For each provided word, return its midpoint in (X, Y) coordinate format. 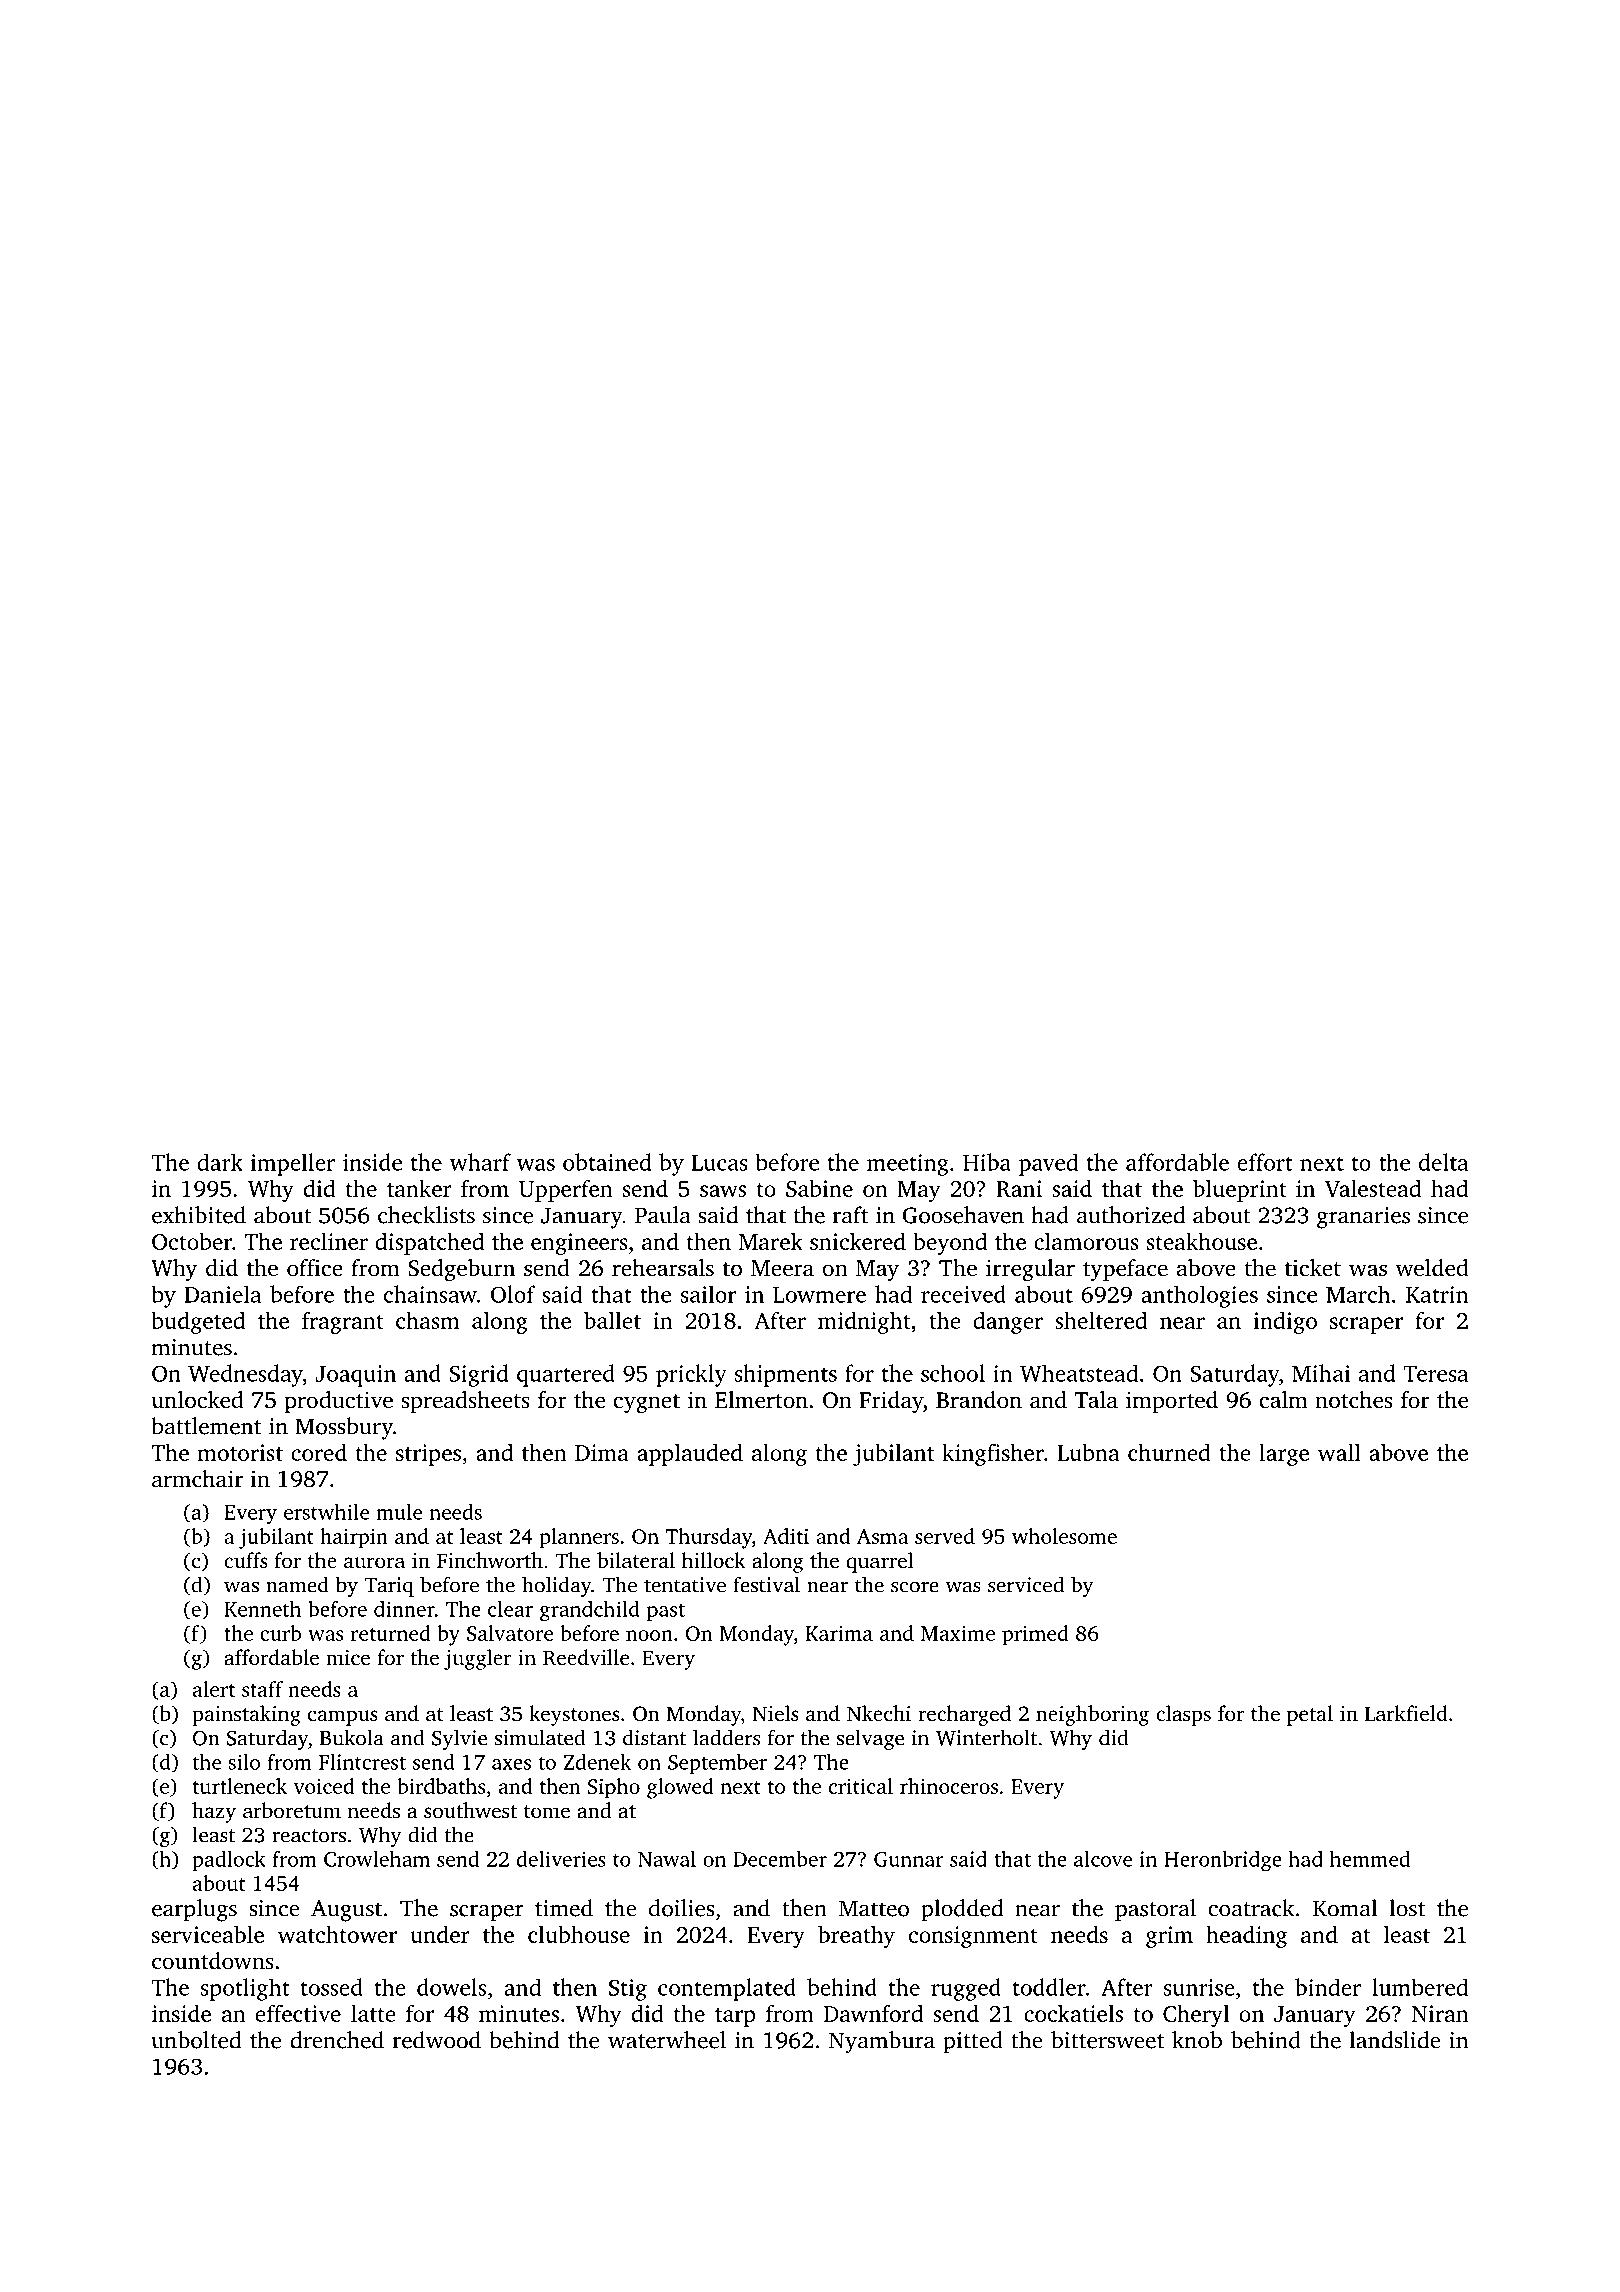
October (192, 1241)
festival (766, 1584)
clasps (1183, 1715)
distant (655, 1737)
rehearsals (663, 1268)
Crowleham (377, 1859)
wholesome (1064, 1536)
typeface (1125, 1270)
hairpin (354, 1538)
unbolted (196, 2040)
